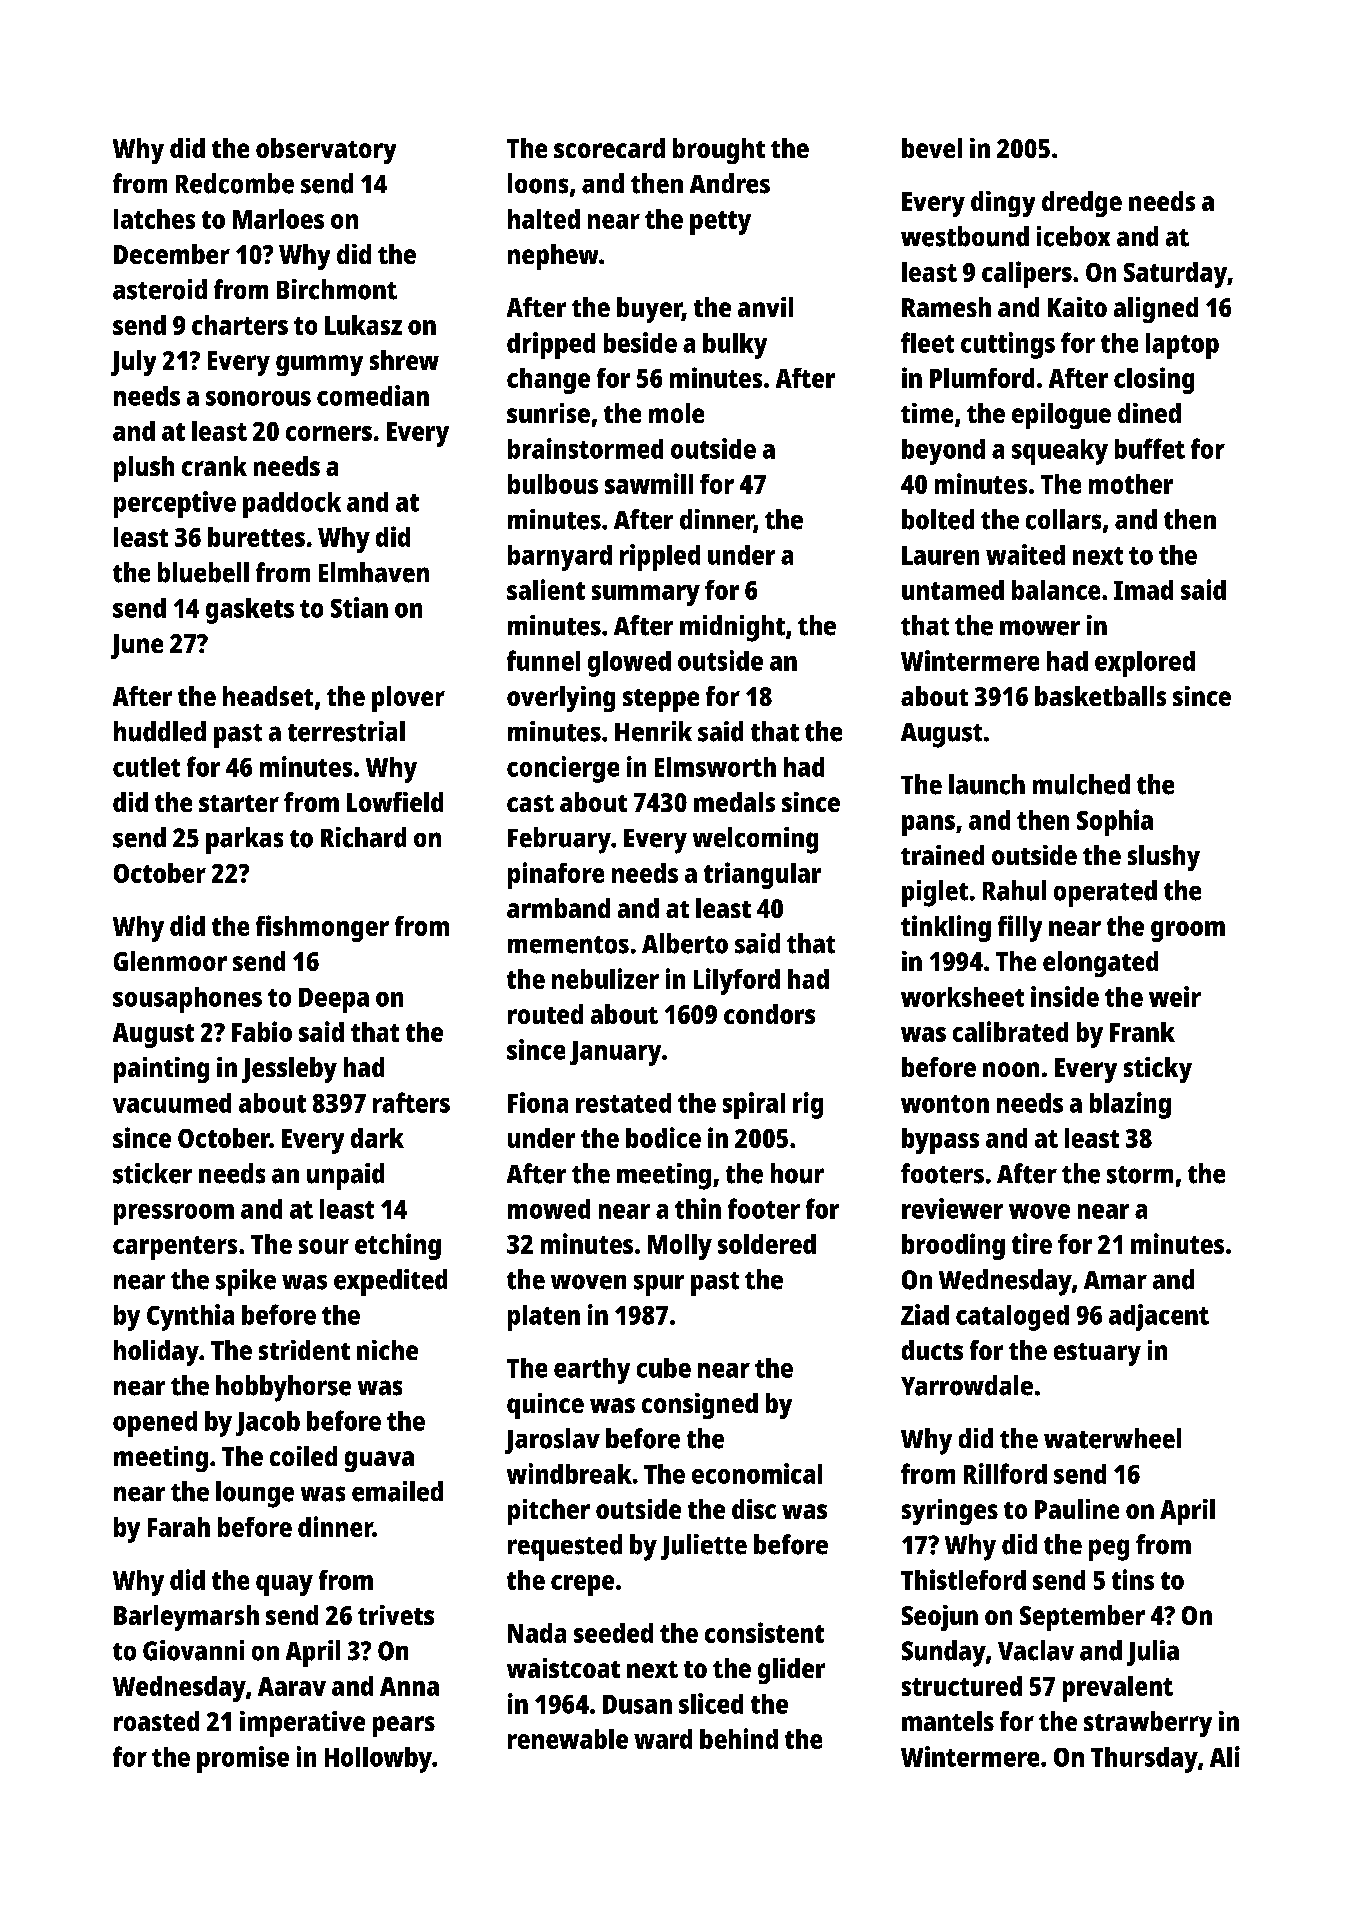 The height and width of the document is (1917, 1355). I want to click on estuary, so click(1097, 1354).
